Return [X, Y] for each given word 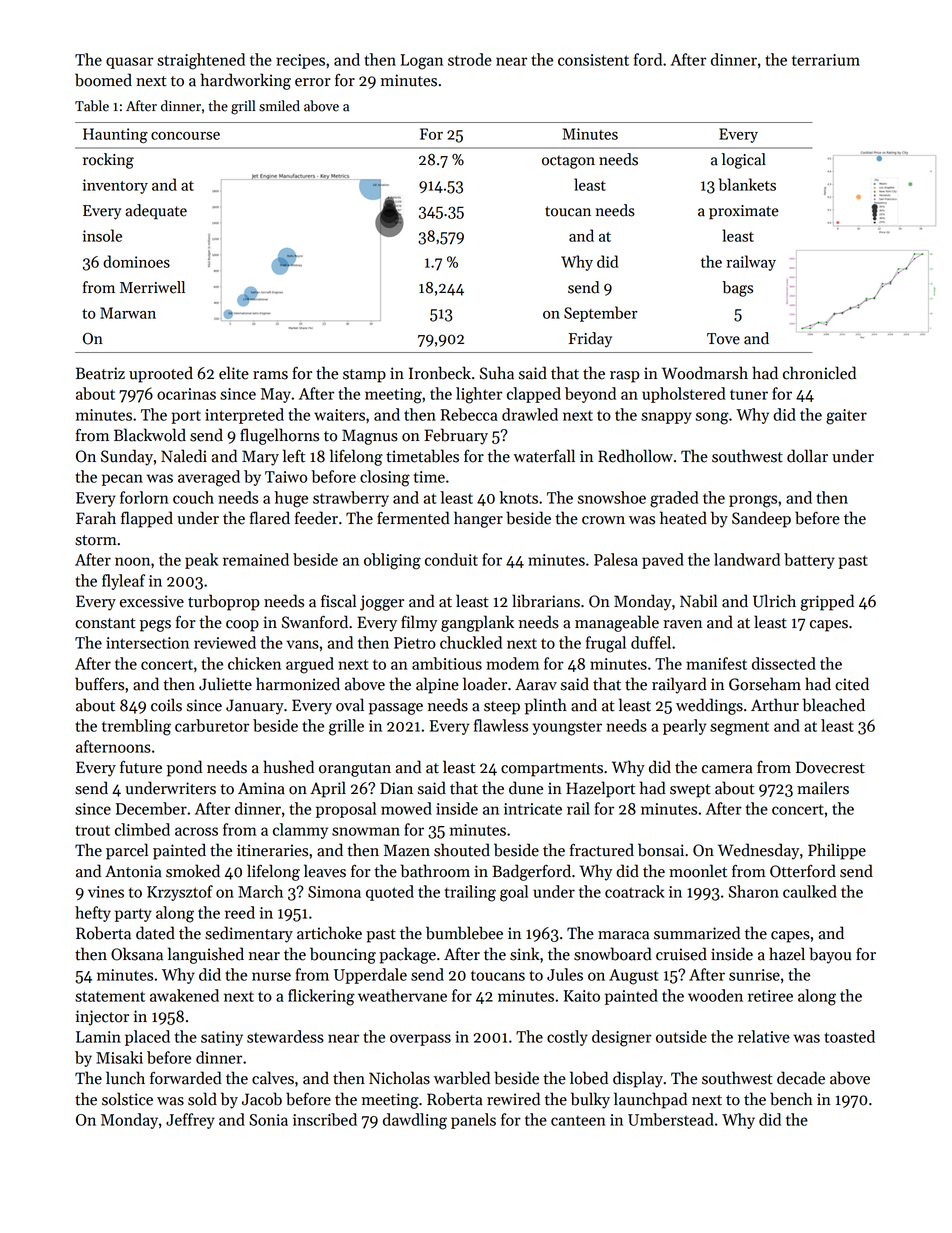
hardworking [246, 81]
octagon [568, 162]
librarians [546, 601]
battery [809, 561]
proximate [744, 212]
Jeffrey [190, 1121]
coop [242, 626]
